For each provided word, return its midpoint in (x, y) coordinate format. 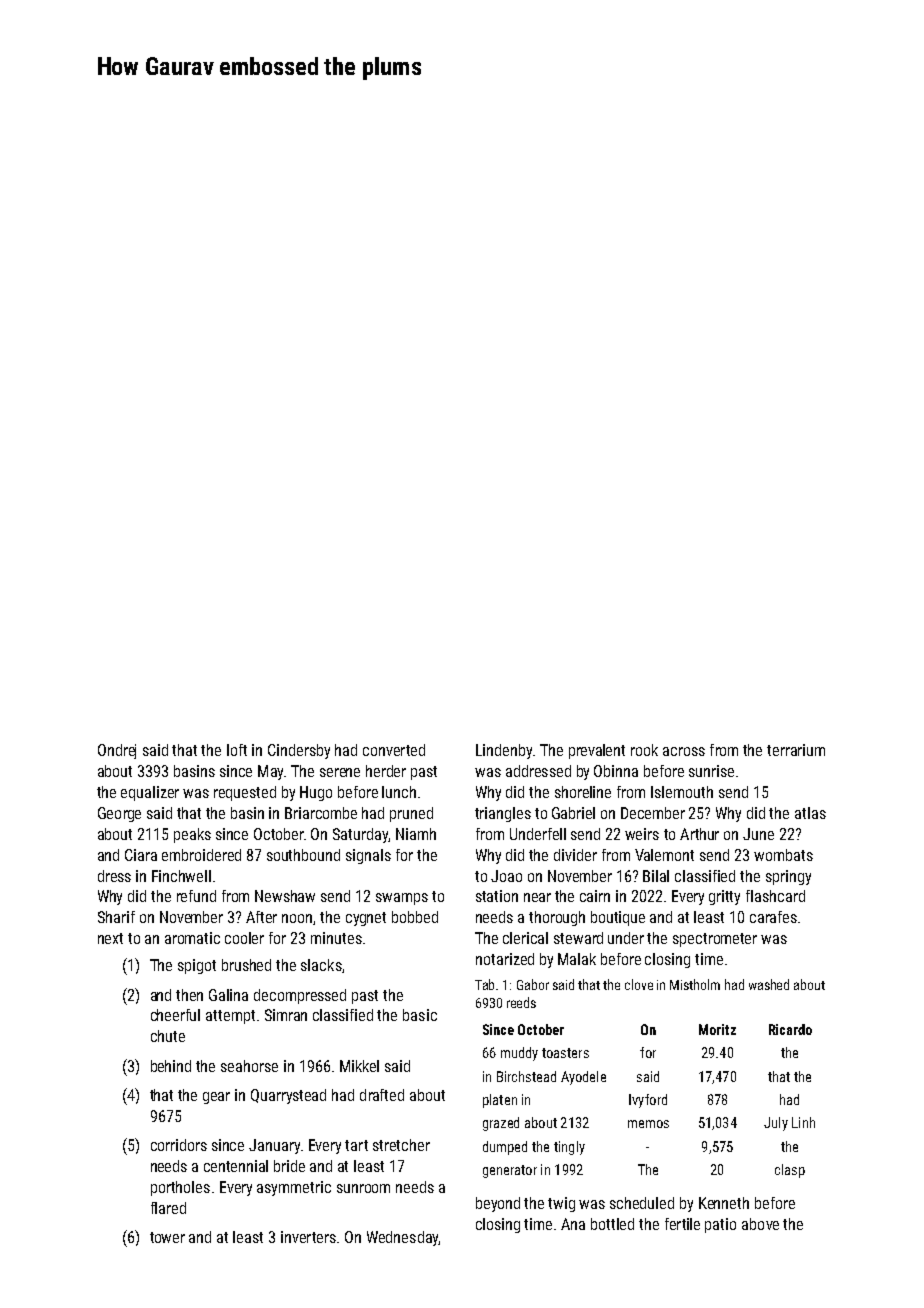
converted (394, 750)
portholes (180, 1188)
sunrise (711, 771)
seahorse (249, 1066)
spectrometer (715, 940)
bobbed (415, 917)
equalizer (150, 793)
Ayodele (583, 1078)
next (110, 938)
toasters (565, 1053)
